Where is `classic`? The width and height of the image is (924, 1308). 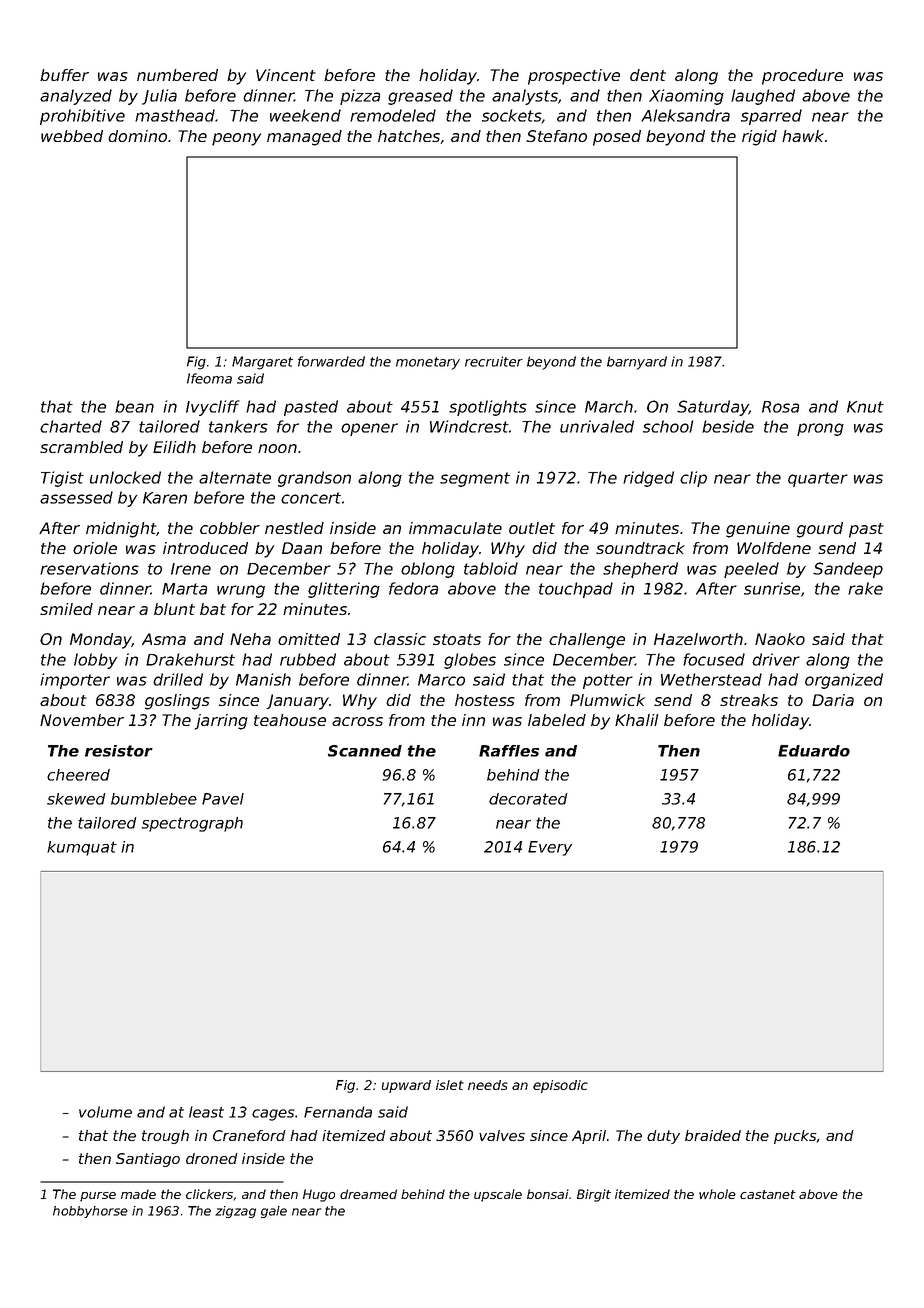 classic is located at coordinates (400, 639).
